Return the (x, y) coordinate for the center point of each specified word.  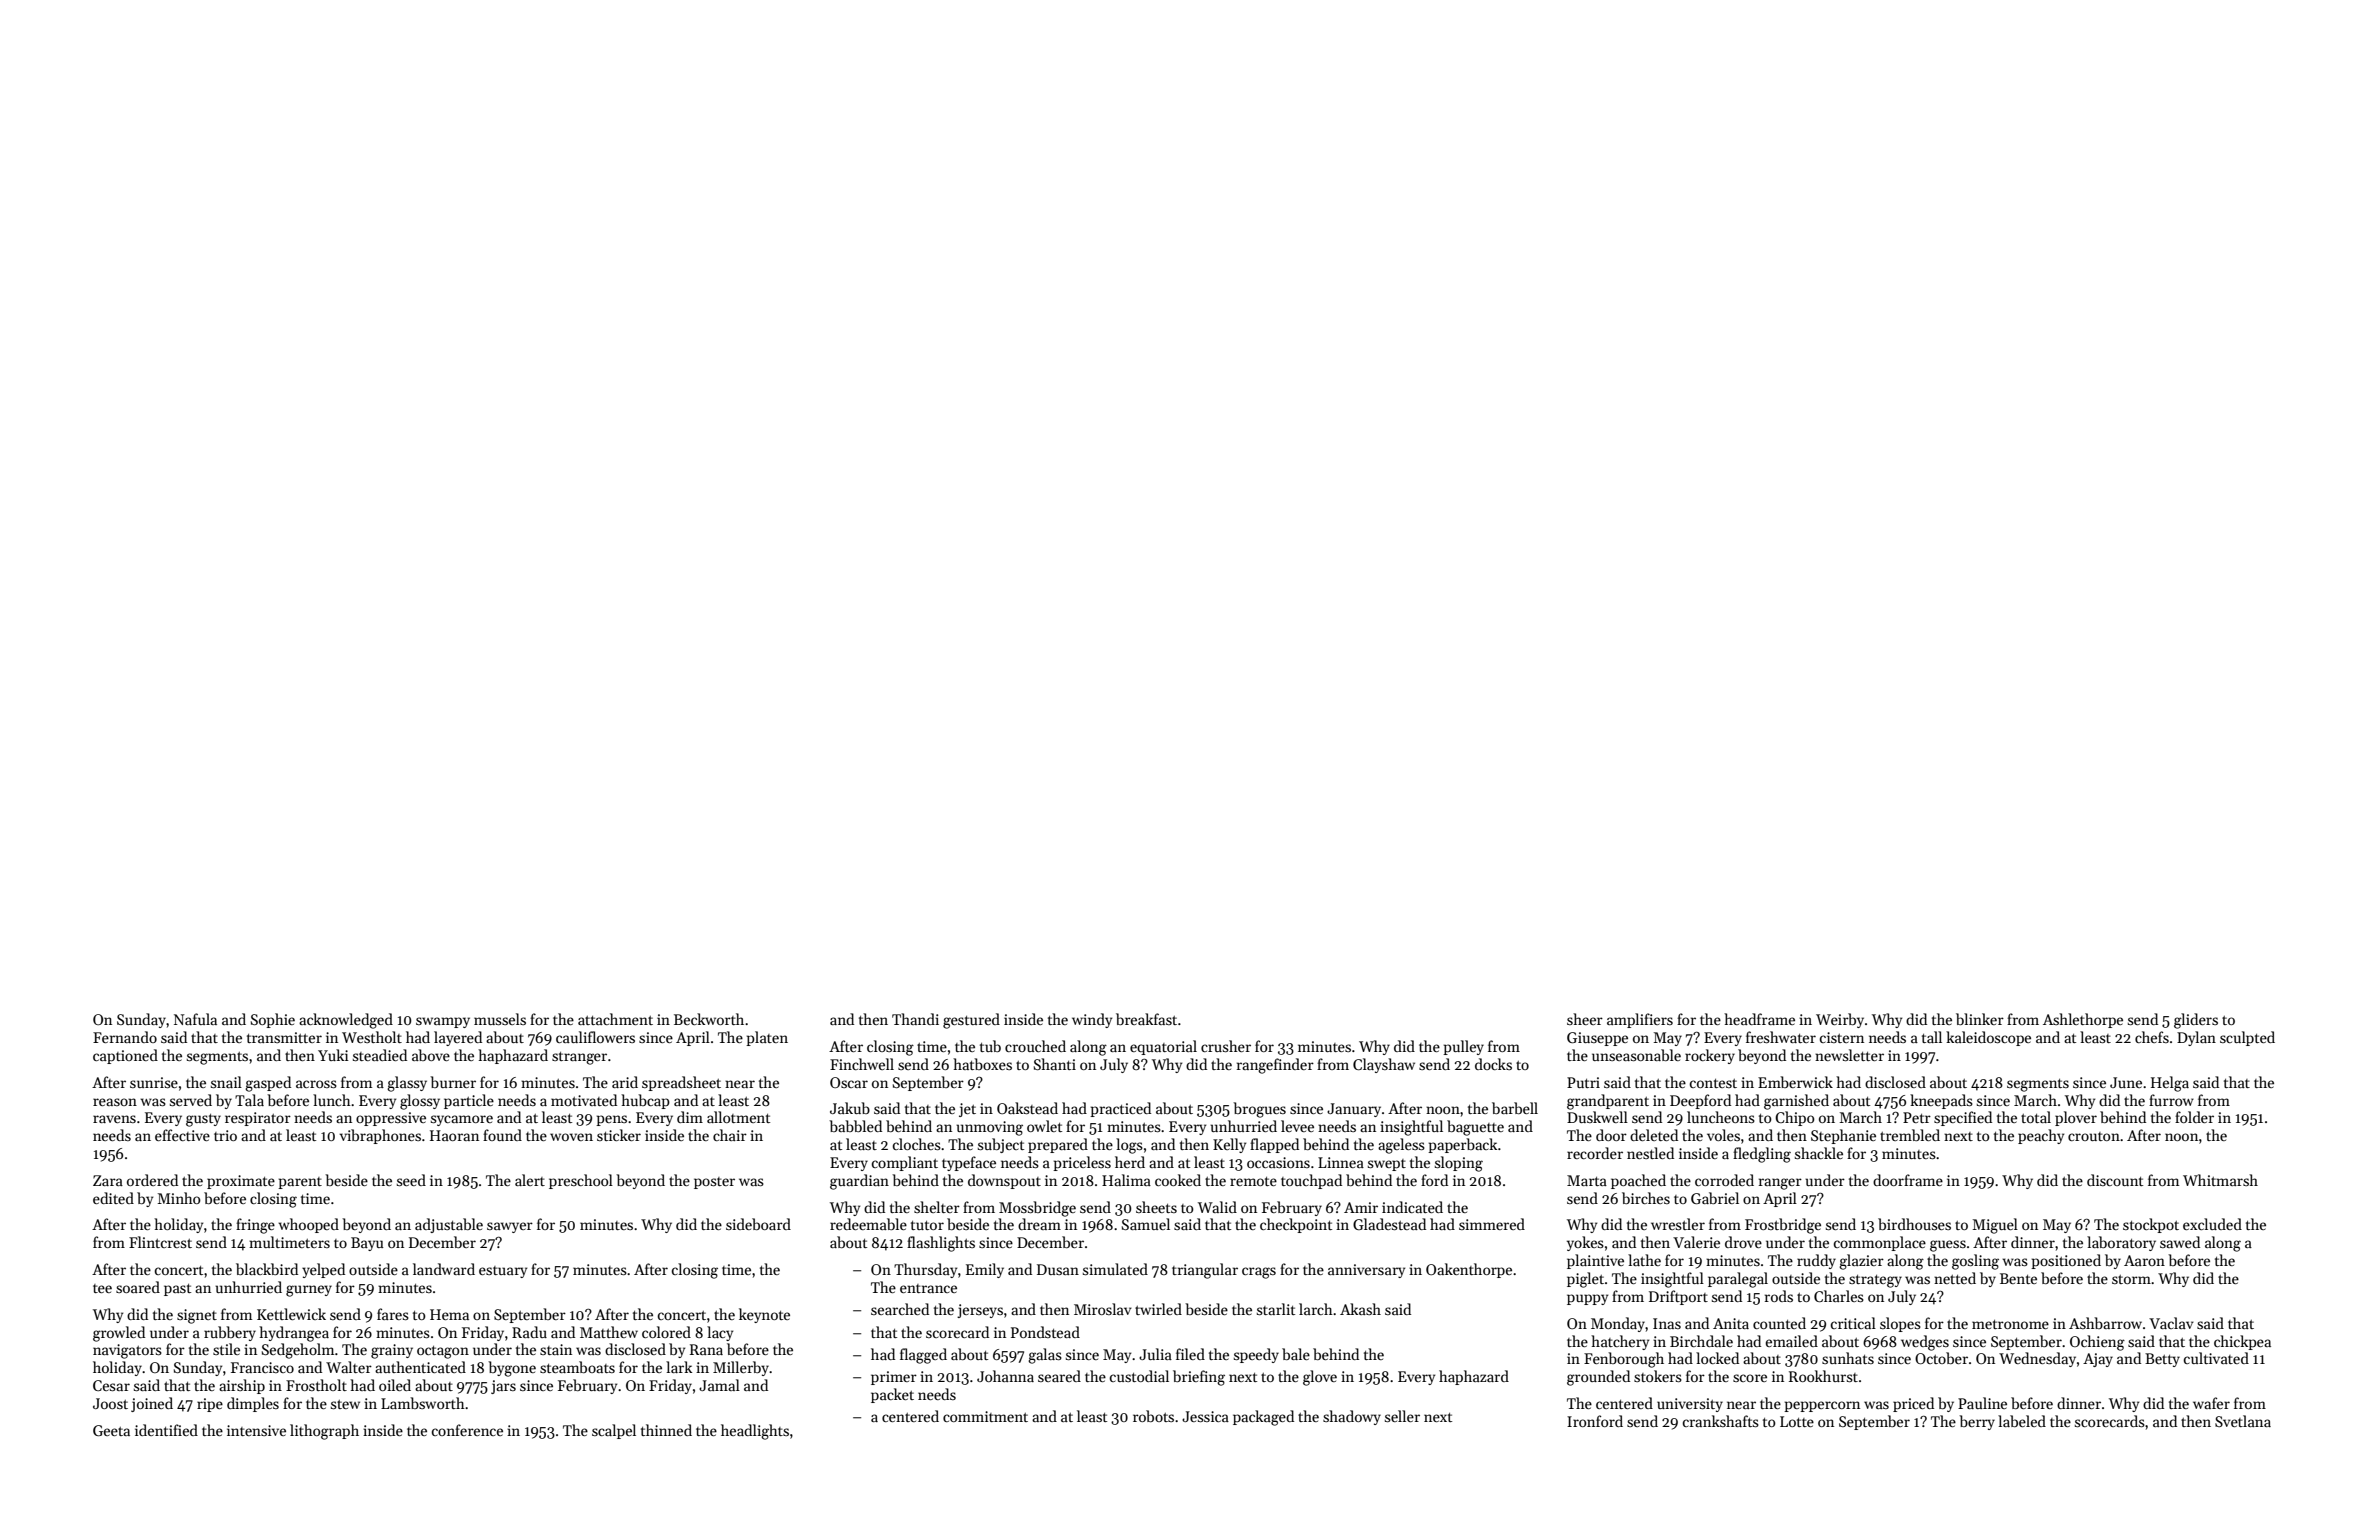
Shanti (1055, 1064)
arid (625, 1082)
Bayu (367, 1244)
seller (1402, 1416)
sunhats (1848, 1358)
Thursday (925, 1270)
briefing (1199, 1378)
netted (1955, 1278)
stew (345, 1404)
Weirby (1840, 1020)
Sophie (273, 1020)
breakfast (1146, 1019)
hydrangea (294, 1334)
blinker (1980, 1019)
